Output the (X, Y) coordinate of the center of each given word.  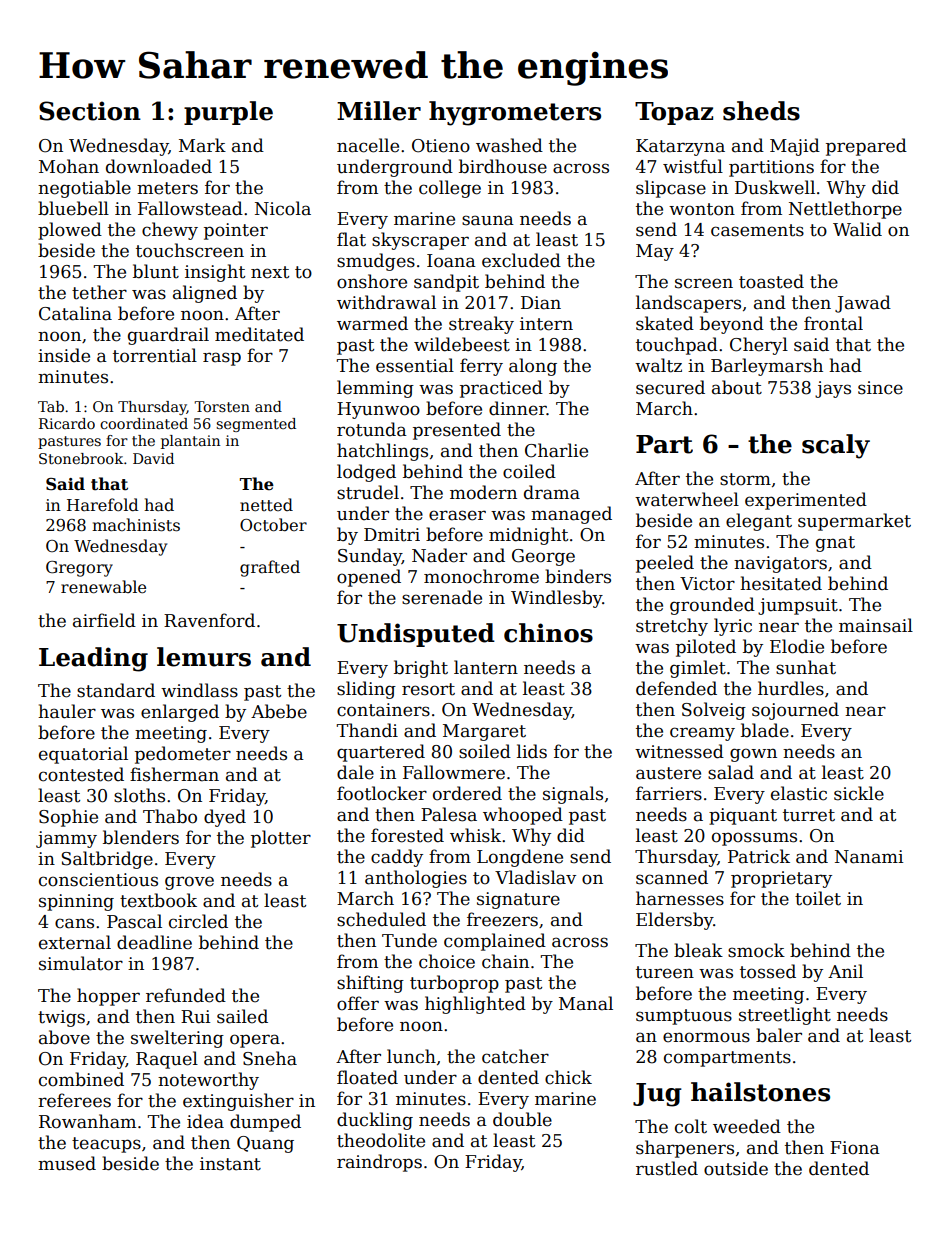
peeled (665, 564)
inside (64, 355)
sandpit (446, 283)
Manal (586, 1003)
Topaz (674, 113)
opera (255, 1041)
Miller (379, 111)
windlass (199, 690)
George (543, 557)
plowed (70, 231)
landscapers (688, 304)
